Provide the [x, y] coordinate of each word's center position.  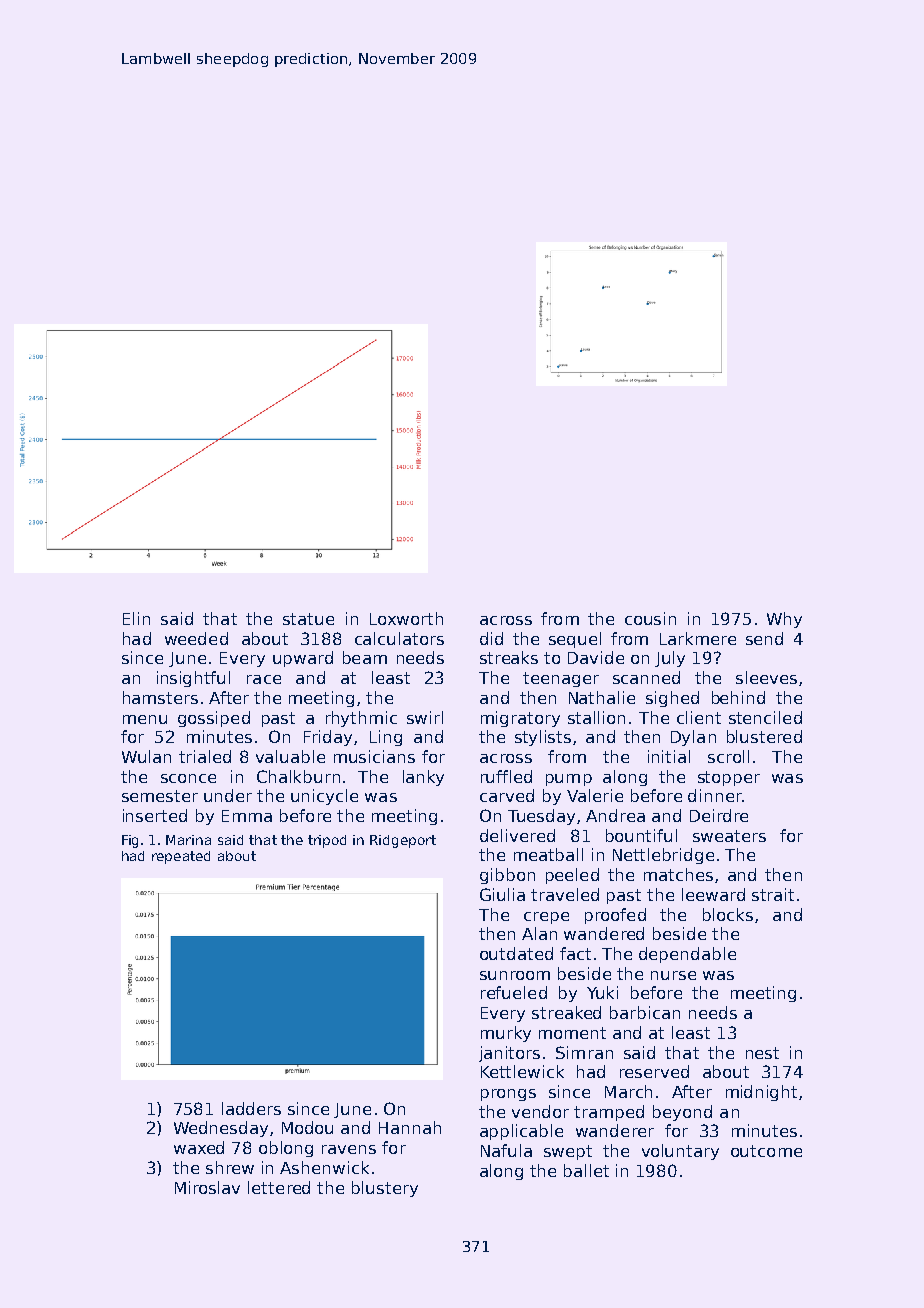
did [491, 638]
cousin [650, 618]
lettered [279, 1187]
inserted [155, 815]
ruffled [506, 776]
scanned [646, 677]
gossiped [214, 719]
